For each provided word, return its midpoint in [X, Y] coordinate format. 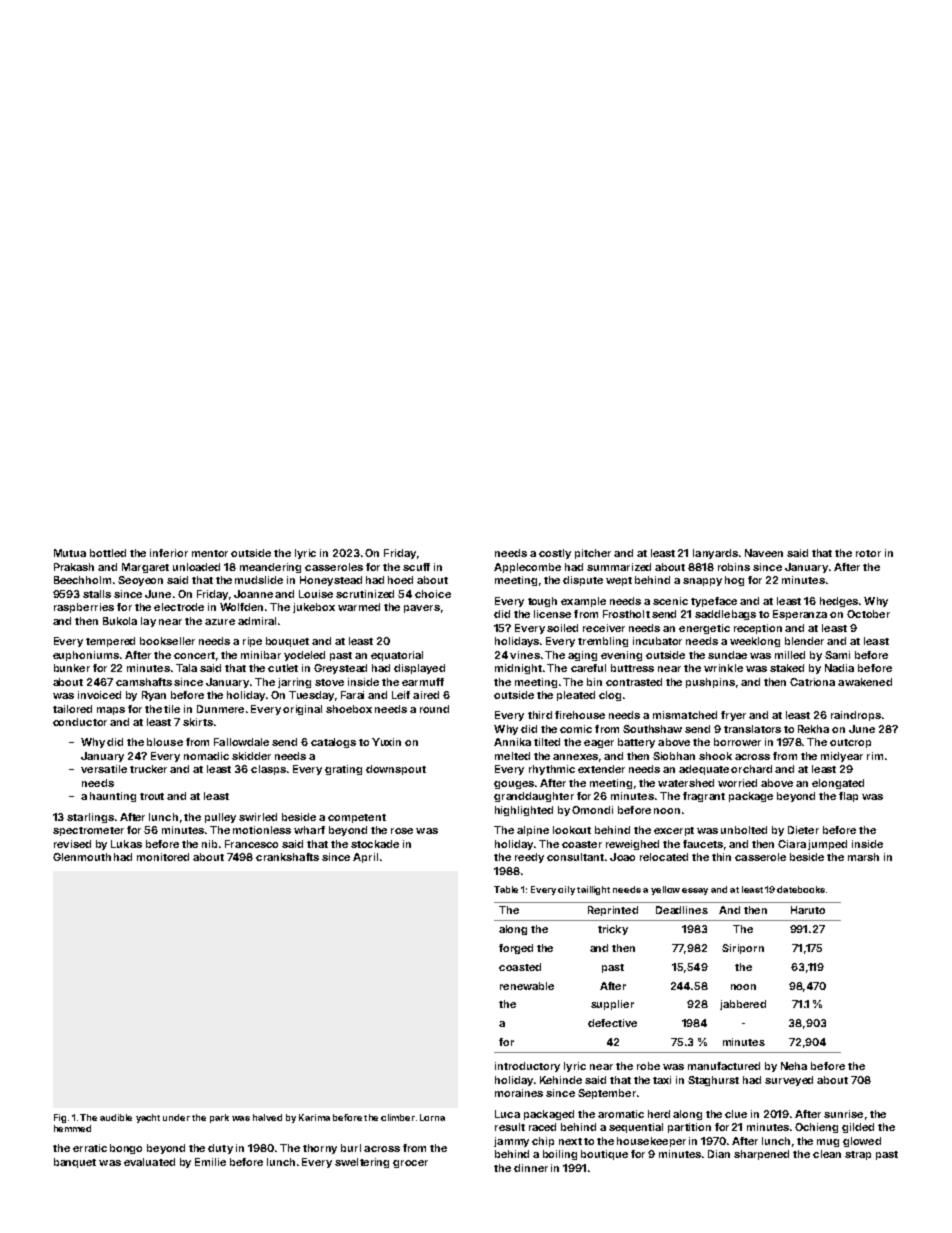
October [868, 614]
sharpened [761, 1155]
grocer [410, 1164]
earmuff [423, 682]
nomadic [206, 756]
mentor [210, 553]
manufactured [724, 1066]
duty [220, 1149]
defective [612, 1023]
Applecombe [527, 568]
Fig [60, 1118]
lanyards [715, 554]
